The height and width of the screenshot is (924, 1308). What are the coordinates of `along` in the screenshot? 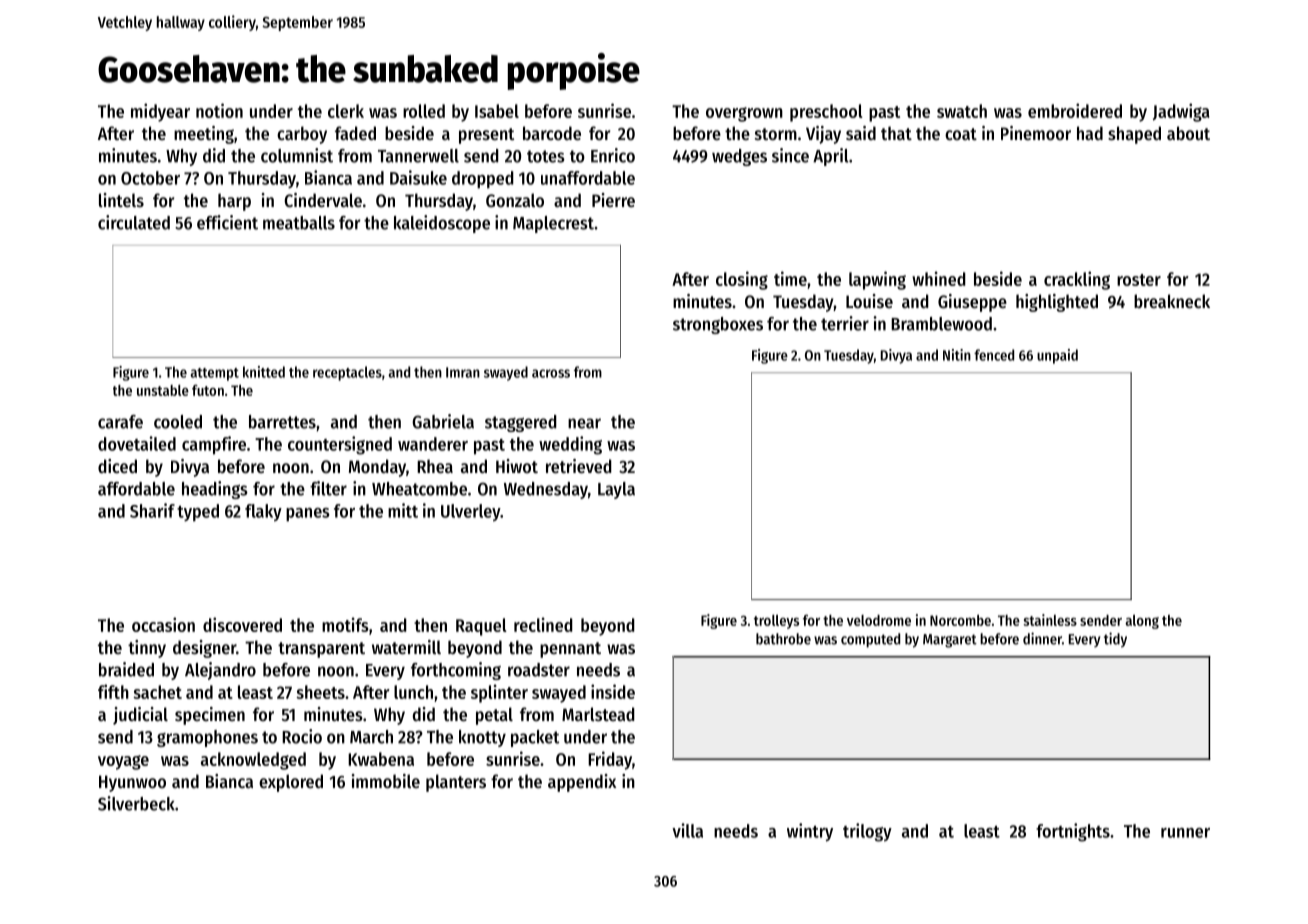 It's located at (1142, 622).
